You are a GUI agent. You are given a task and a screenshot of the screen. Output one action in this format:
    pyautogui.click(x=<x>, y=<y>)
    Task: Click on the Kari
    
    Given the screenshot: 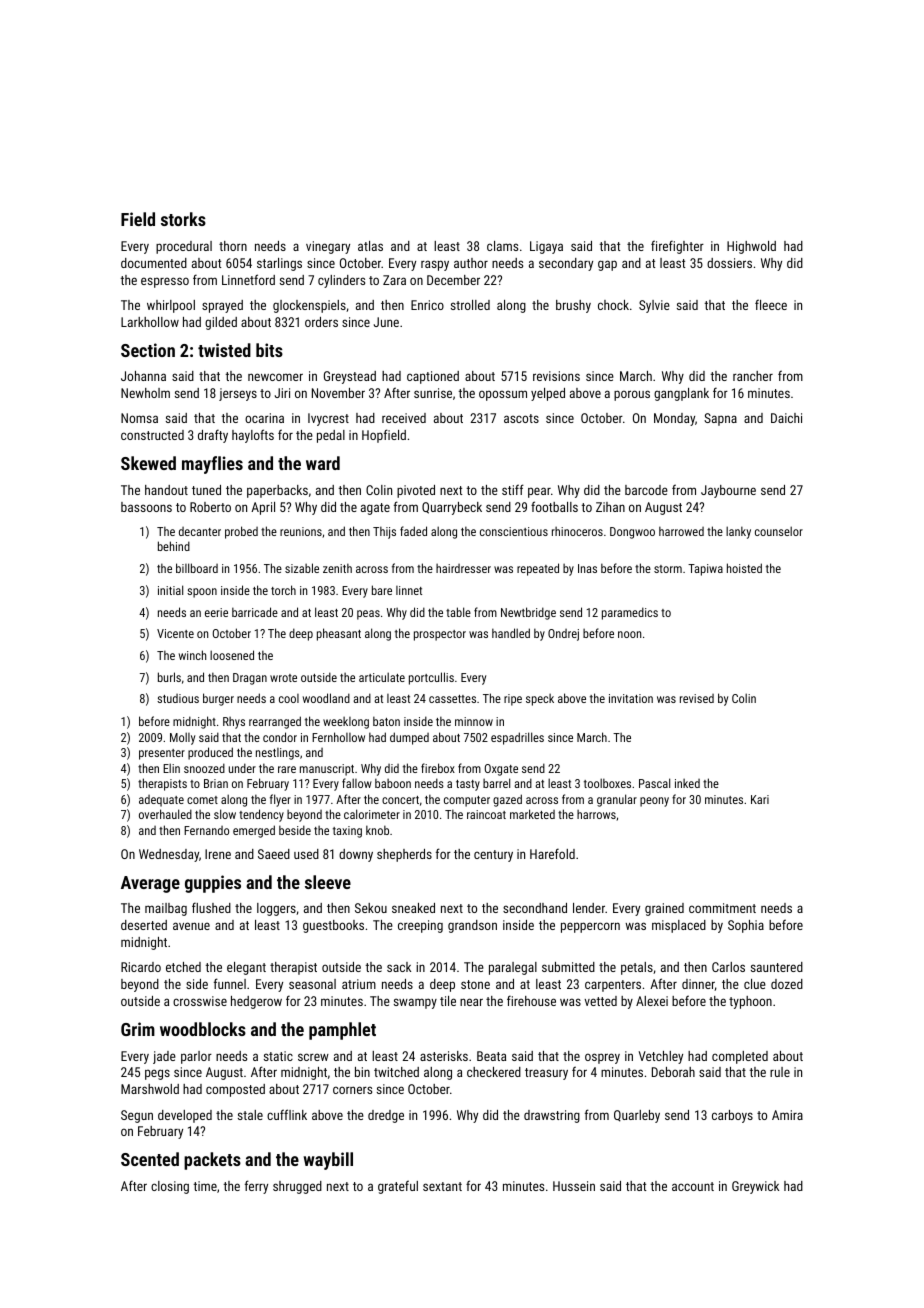 What is the action you would take?
    pyautogui.click(x=760, y=799)
